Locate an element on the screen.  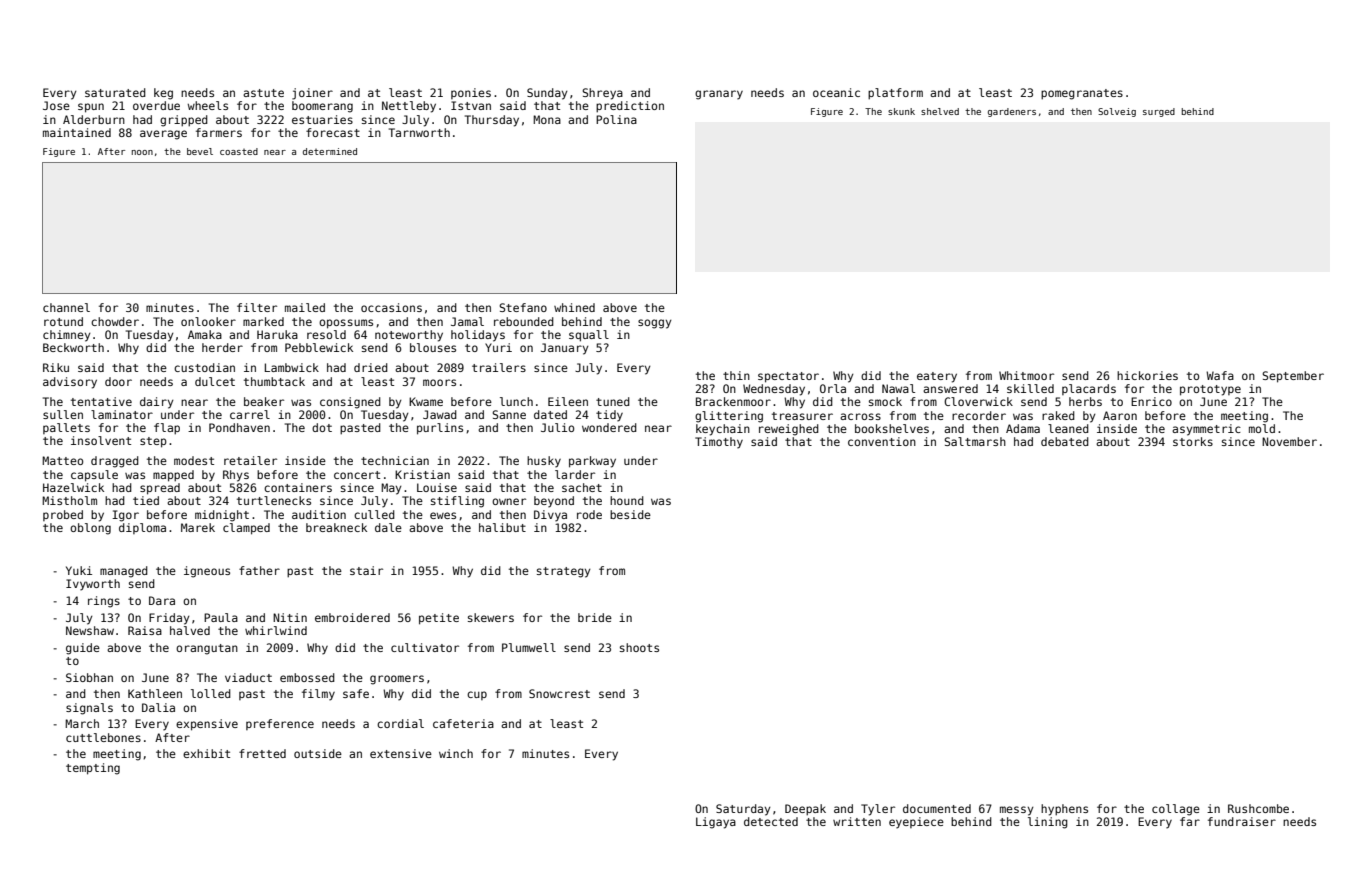
maintained is located at coordinates (77, 132).
